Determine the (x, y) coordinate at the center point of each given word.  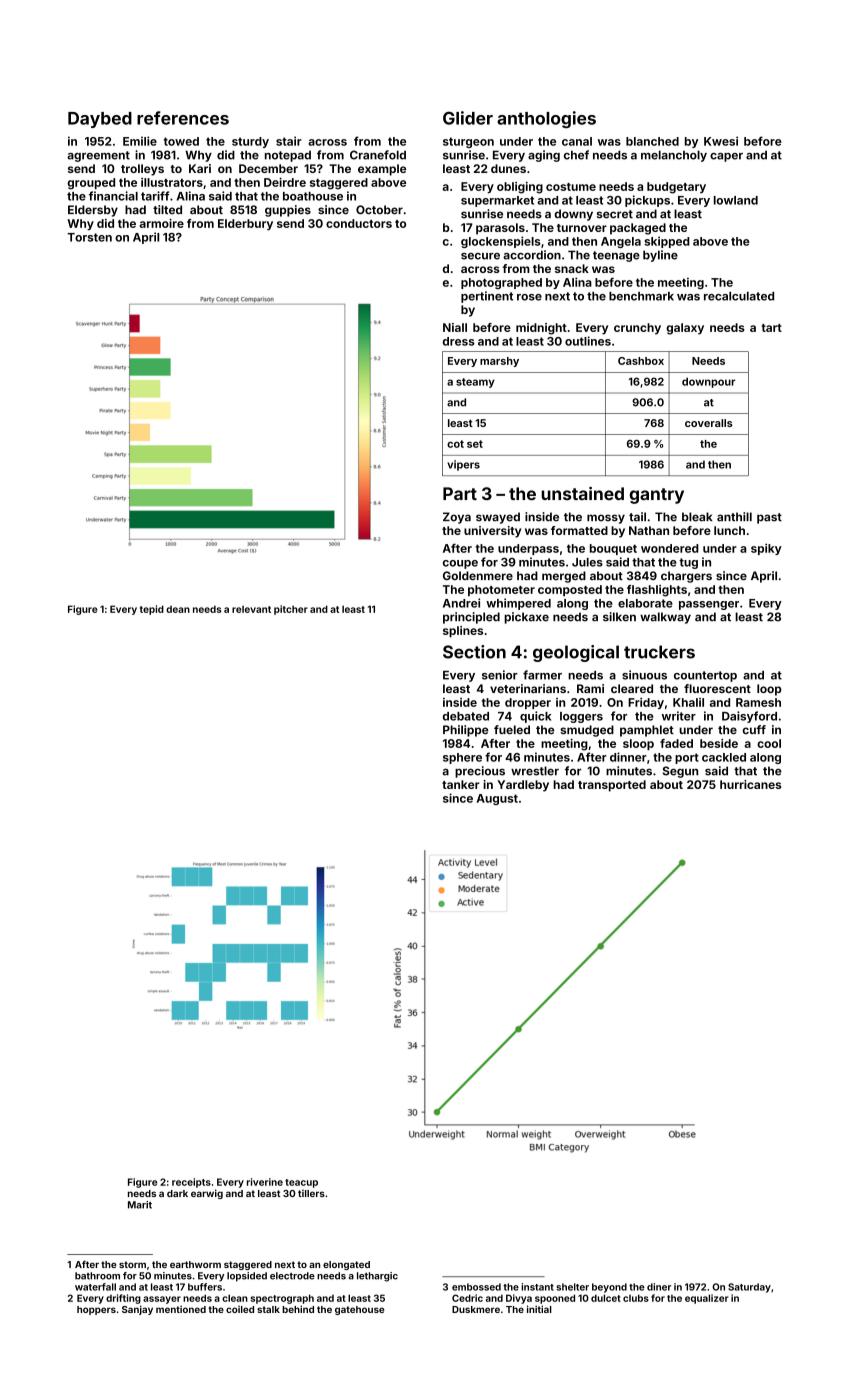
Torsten (89, 237)
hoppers (96, 1310)
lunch (729, 530)
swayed (498, 518)
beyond (609, 1288)
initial (539, 1309)
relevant (251, 609)
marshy (499, 362)
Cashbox (641, 361)
